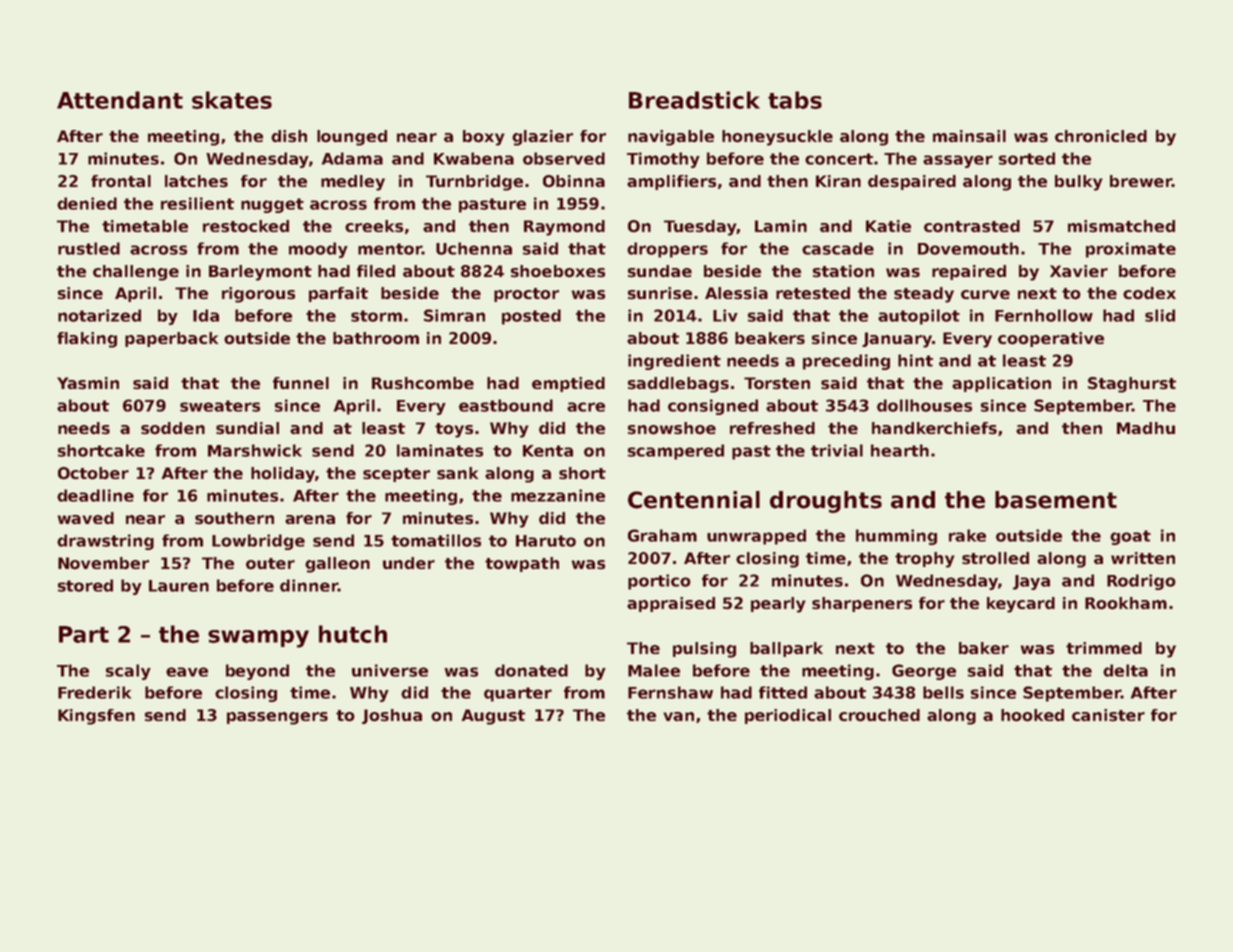  Describe the element at coordinates (826, 502) in the screenshot. I see `droughts` at that location.
